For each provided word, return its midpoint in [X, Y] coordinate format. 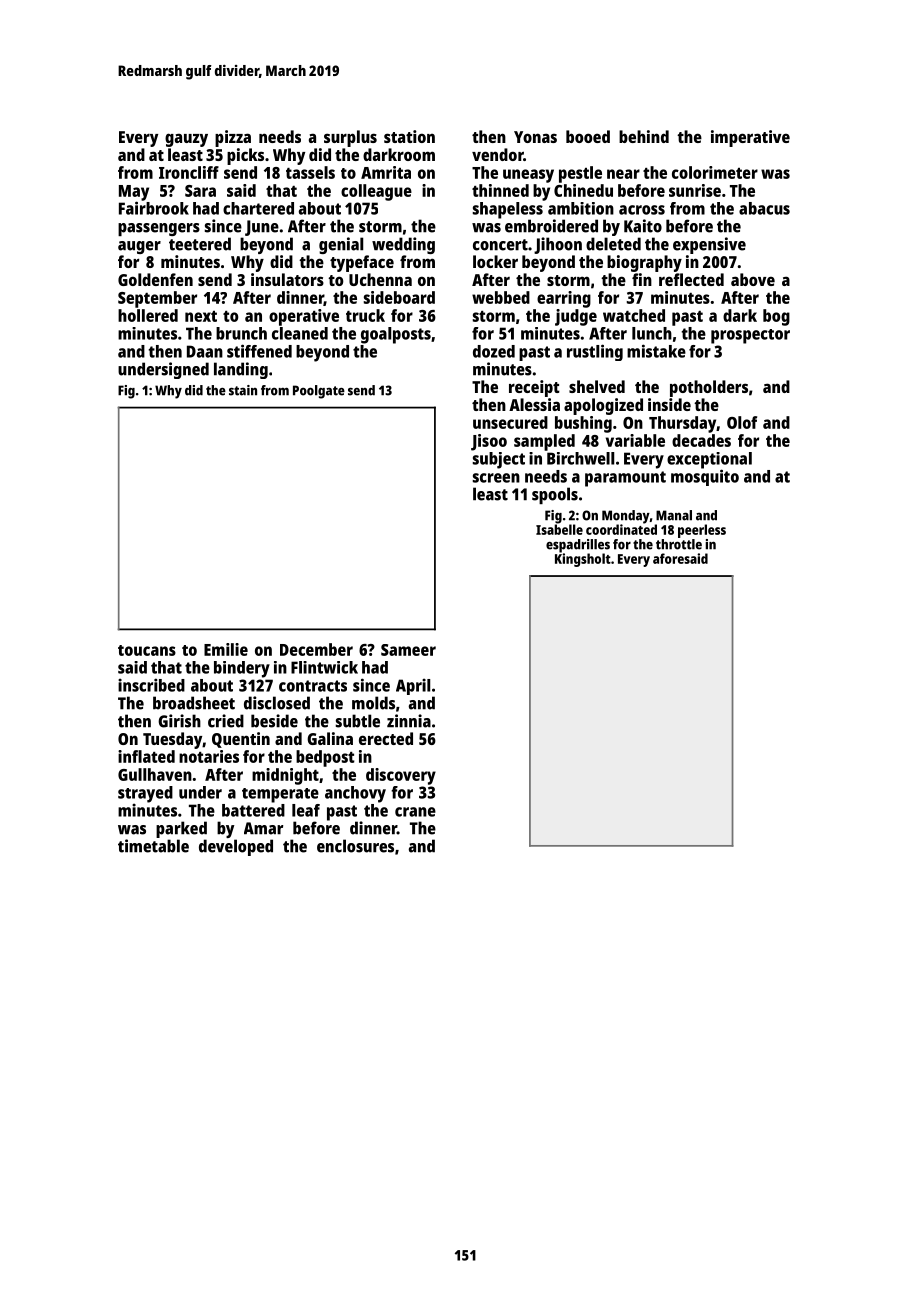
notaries [209, 756]
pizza [233, 138]
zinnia [409, 721]
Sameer [408, 650]
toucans [147, 650]
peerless [702, 531]
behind [644, 136]
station [409, 136]
